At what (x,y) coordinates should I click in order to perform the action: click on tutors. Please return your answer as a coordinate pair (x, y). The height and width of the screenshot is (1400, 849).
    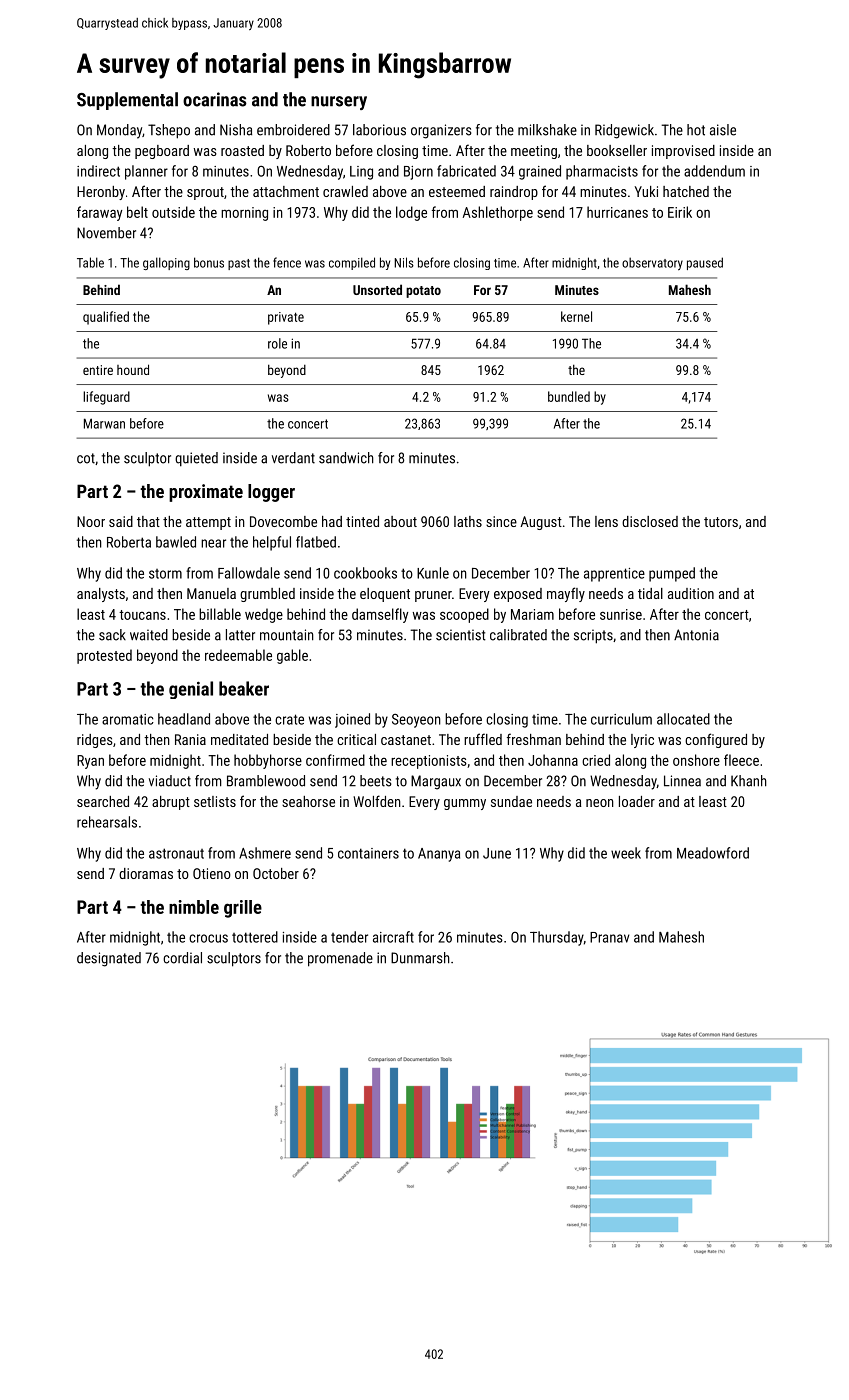
    Looking at the image, I should click on (721, 522).
